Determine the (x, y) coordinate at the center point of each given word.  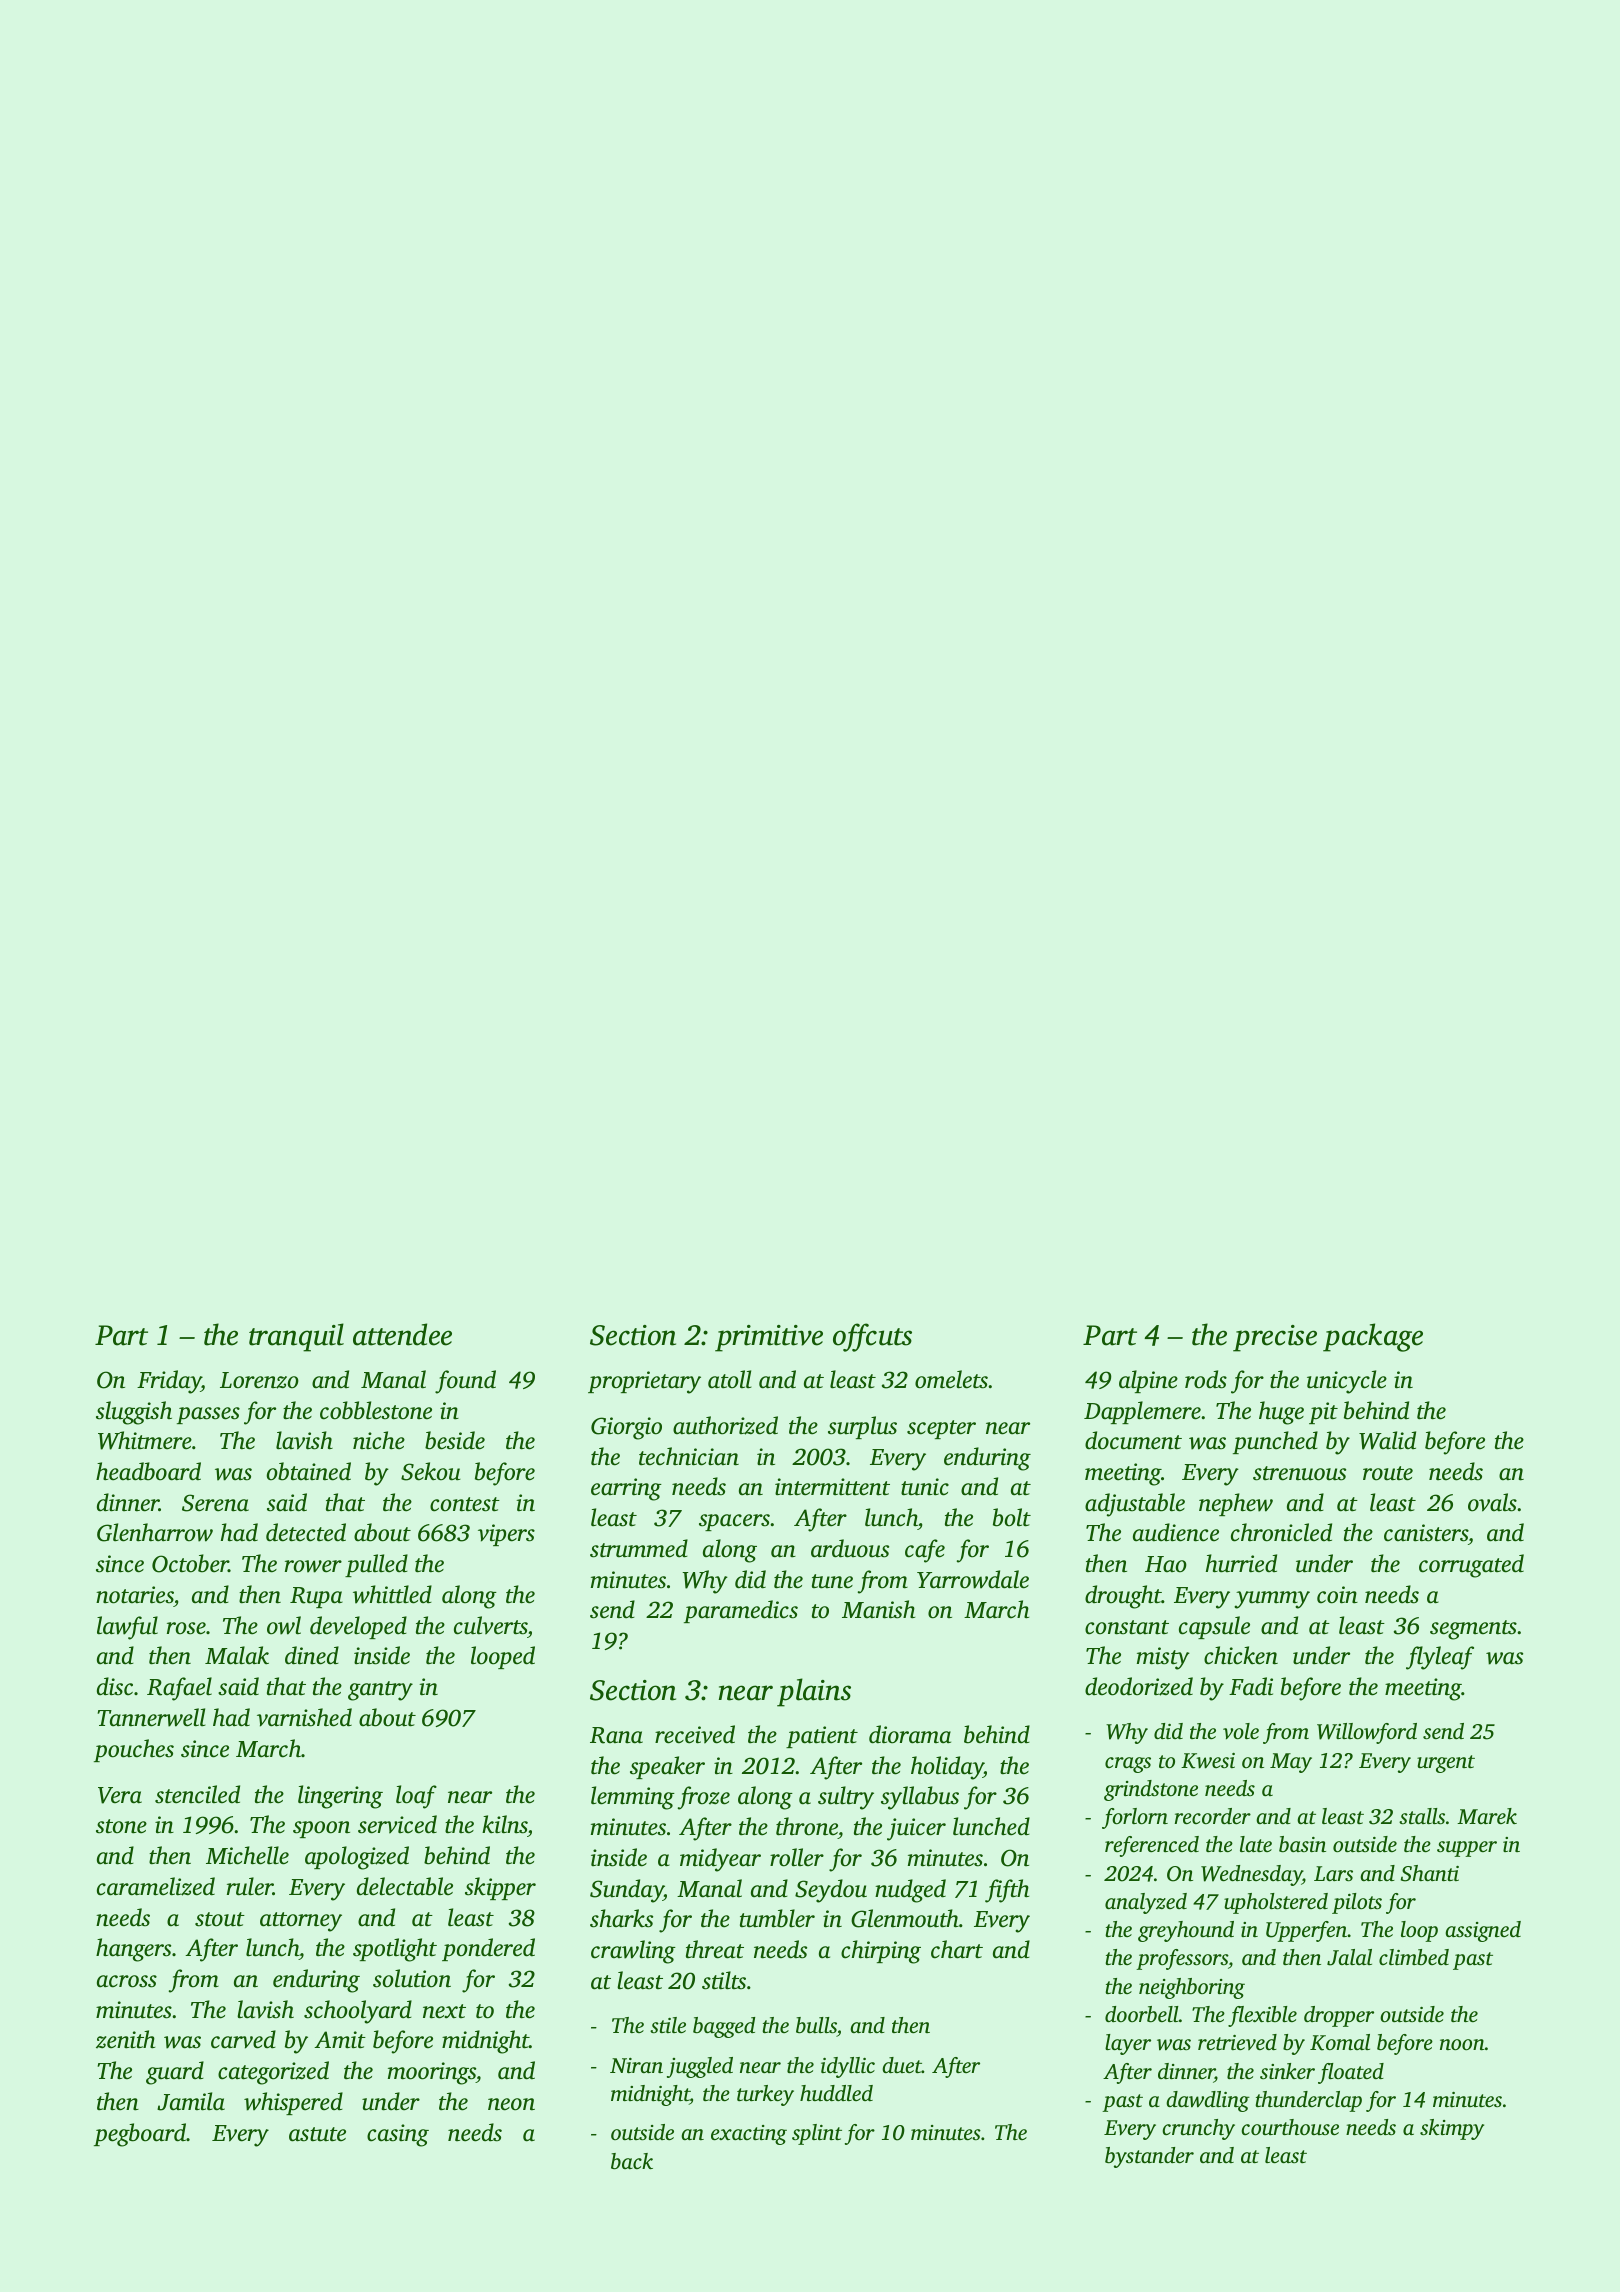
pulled (376, 1565)
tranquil (296, 1337)
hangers (133, 1950)
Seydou (831, 1891)
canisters (1426, 1533)
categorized (273, 2073)
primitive (769, 1338)
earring (626, 1489)
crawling (633, 1952)
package (1373, 1337)
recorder (1213, 1816)
